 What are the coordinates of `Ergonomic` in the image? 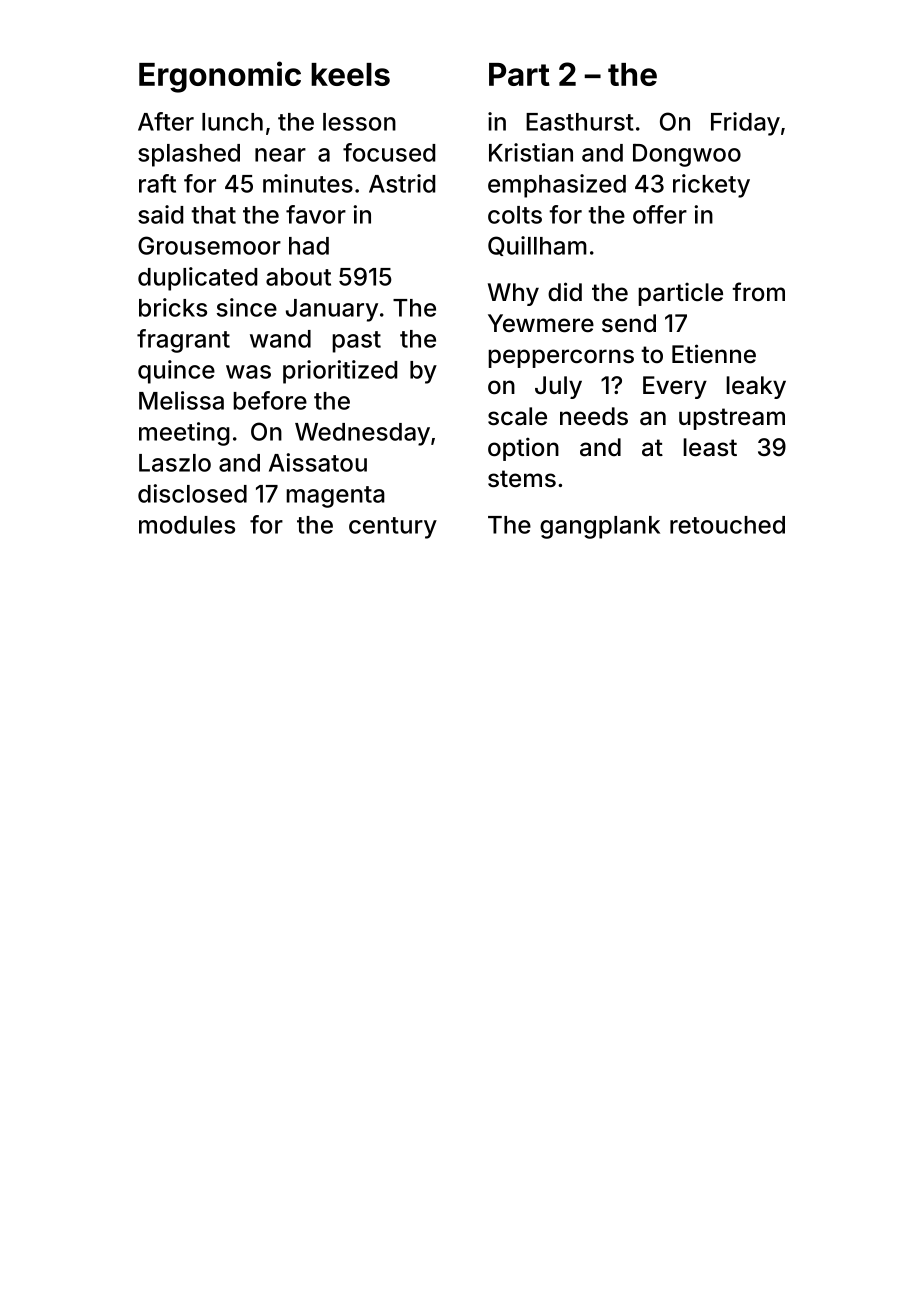 It's located at (220, 77).
